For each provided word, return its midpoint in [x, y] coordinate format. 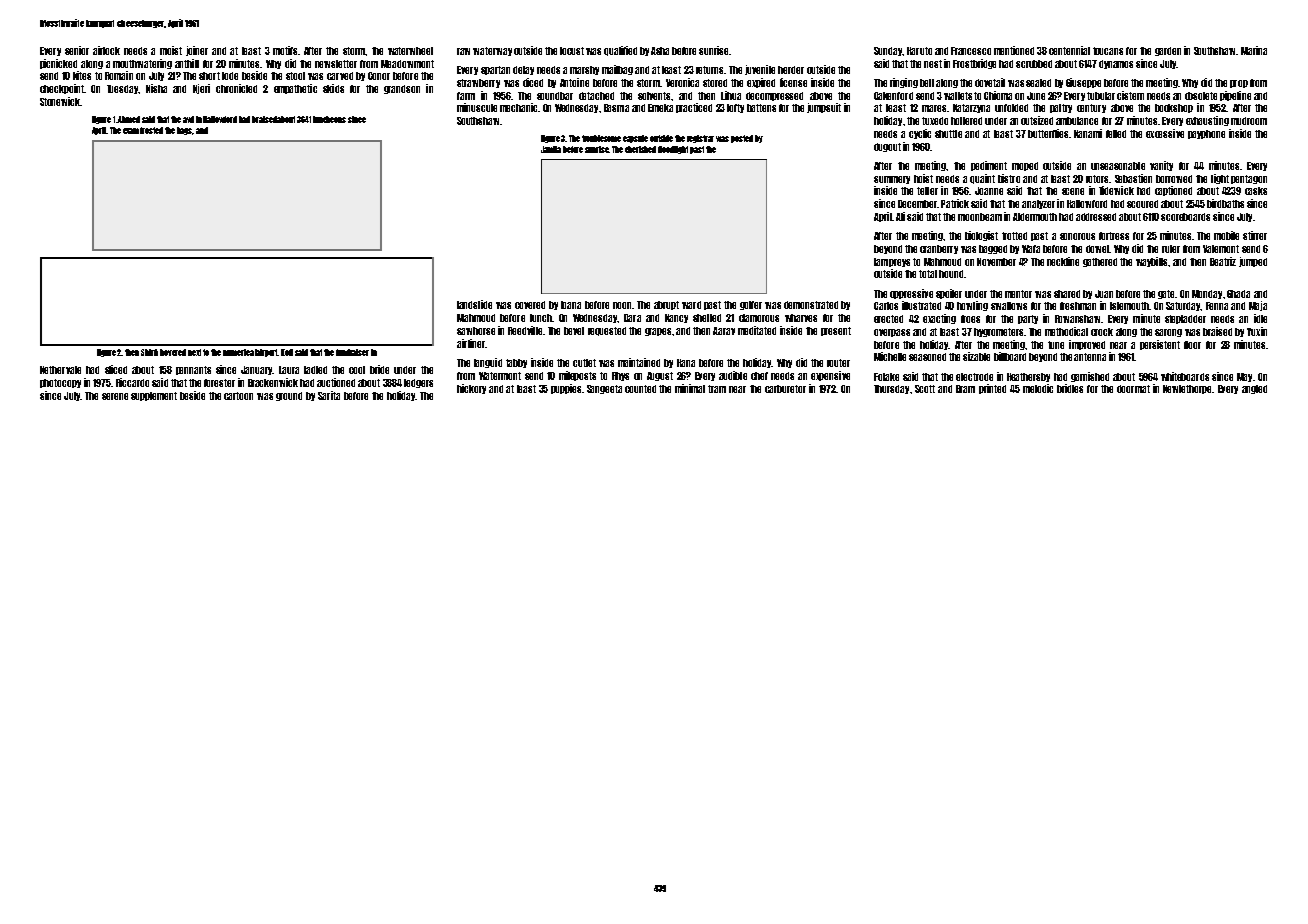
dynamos [1116, 64]
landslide [474, 304]
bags [185, 131]
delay [523, 70]
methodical [1066, 331]
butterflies [1048, 133]
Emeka [660, 108]
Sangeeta [604, 389]
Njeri [201, 89]
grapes [658, 332]
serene [115, 396]
